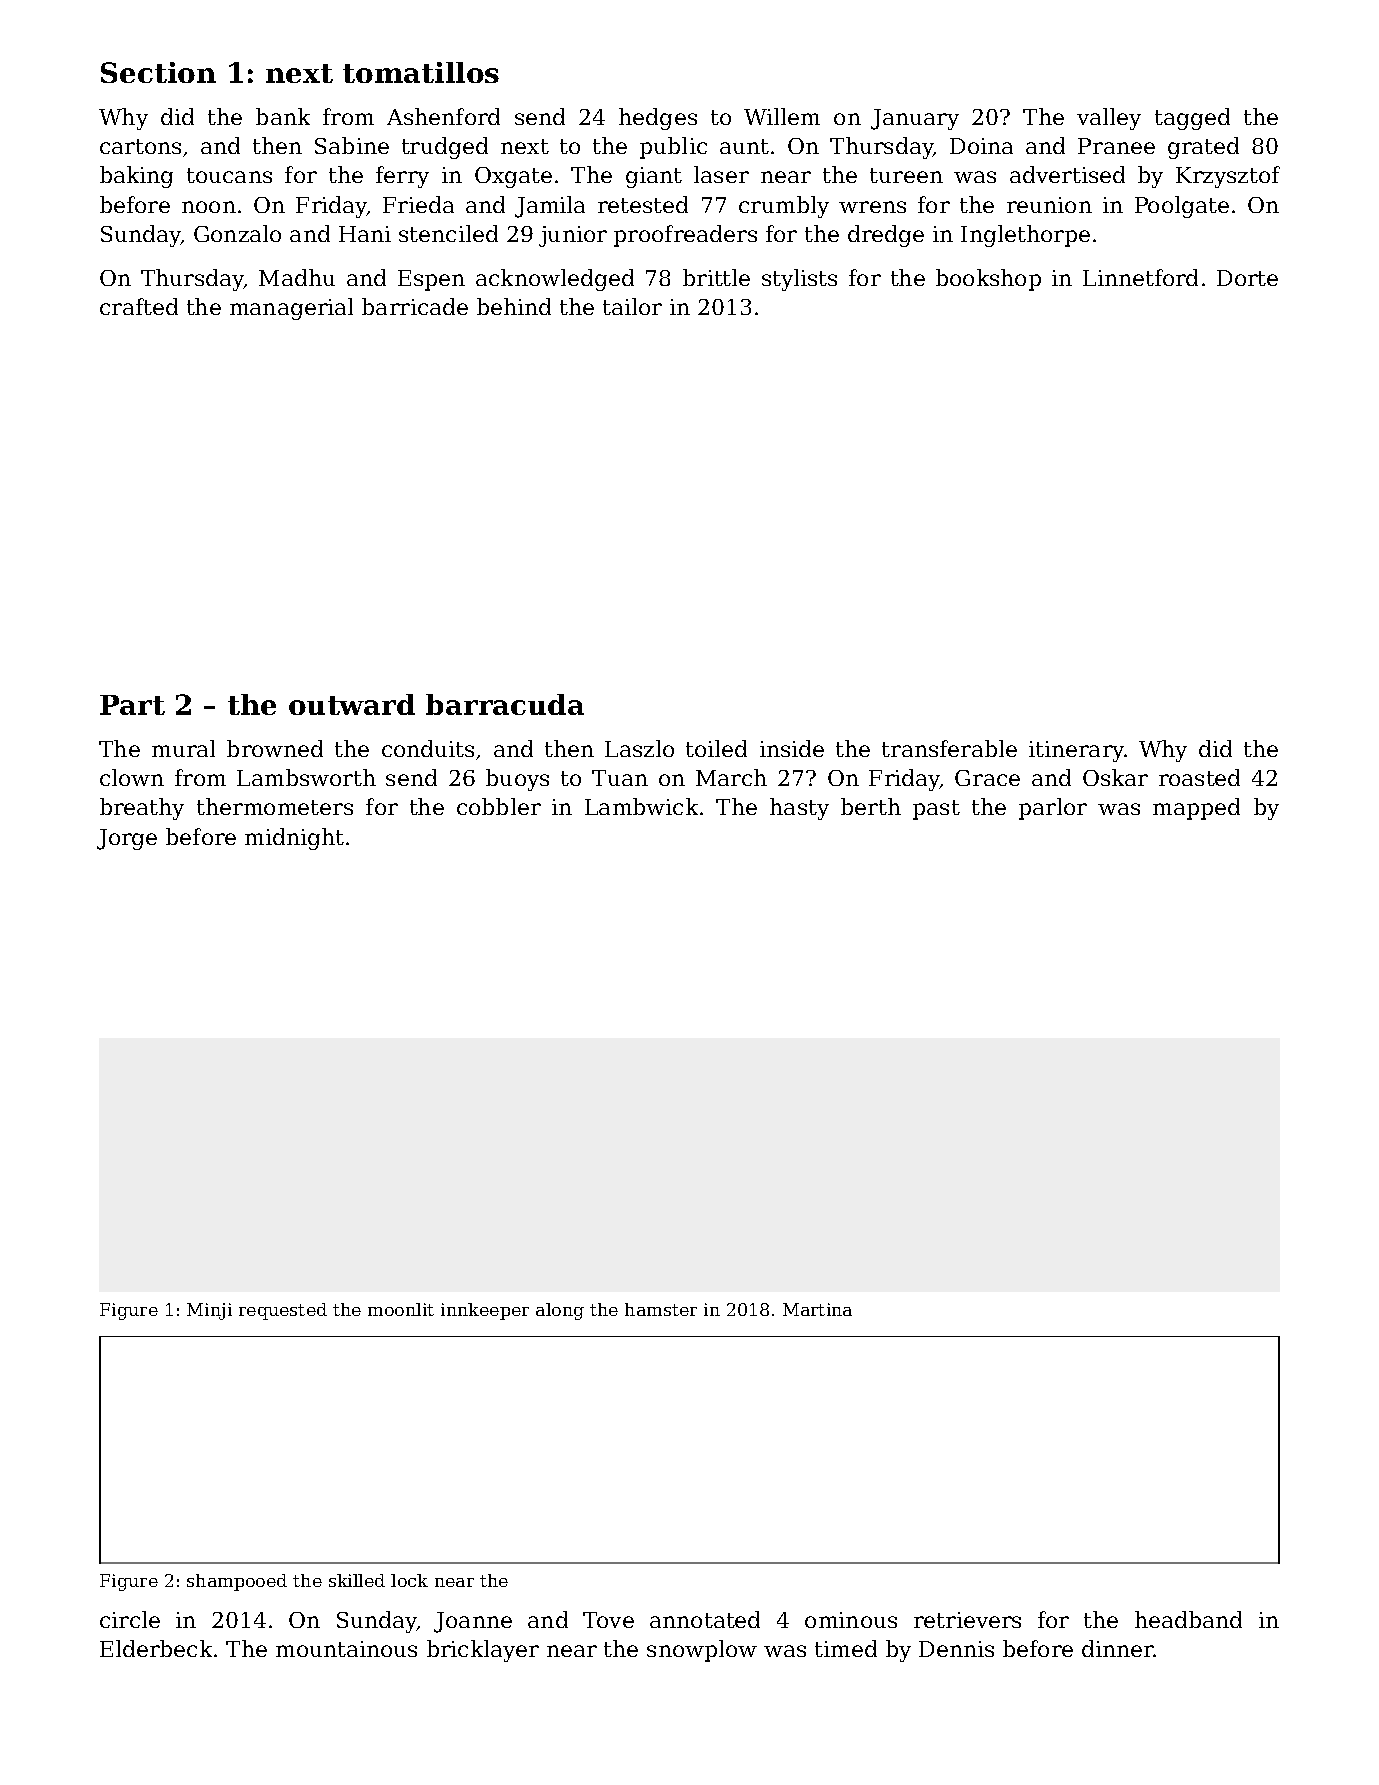 This page has width=1379, height=1785. What do you see at coordinates (1109, 119) in the page?
I see `valley` at bounding box center [1109, 119].
